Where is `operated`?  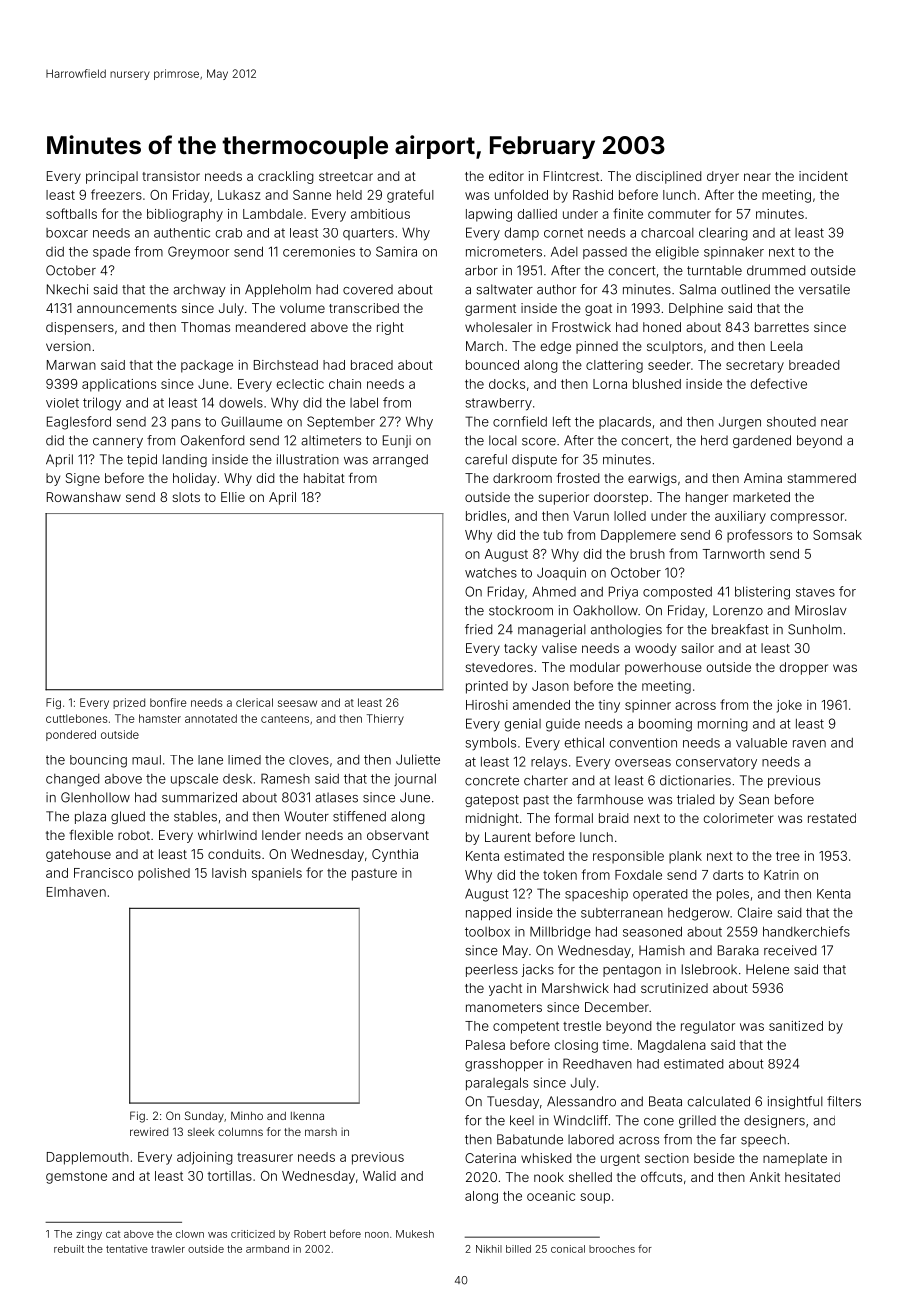 operated is located at coordinates (660, 895).
